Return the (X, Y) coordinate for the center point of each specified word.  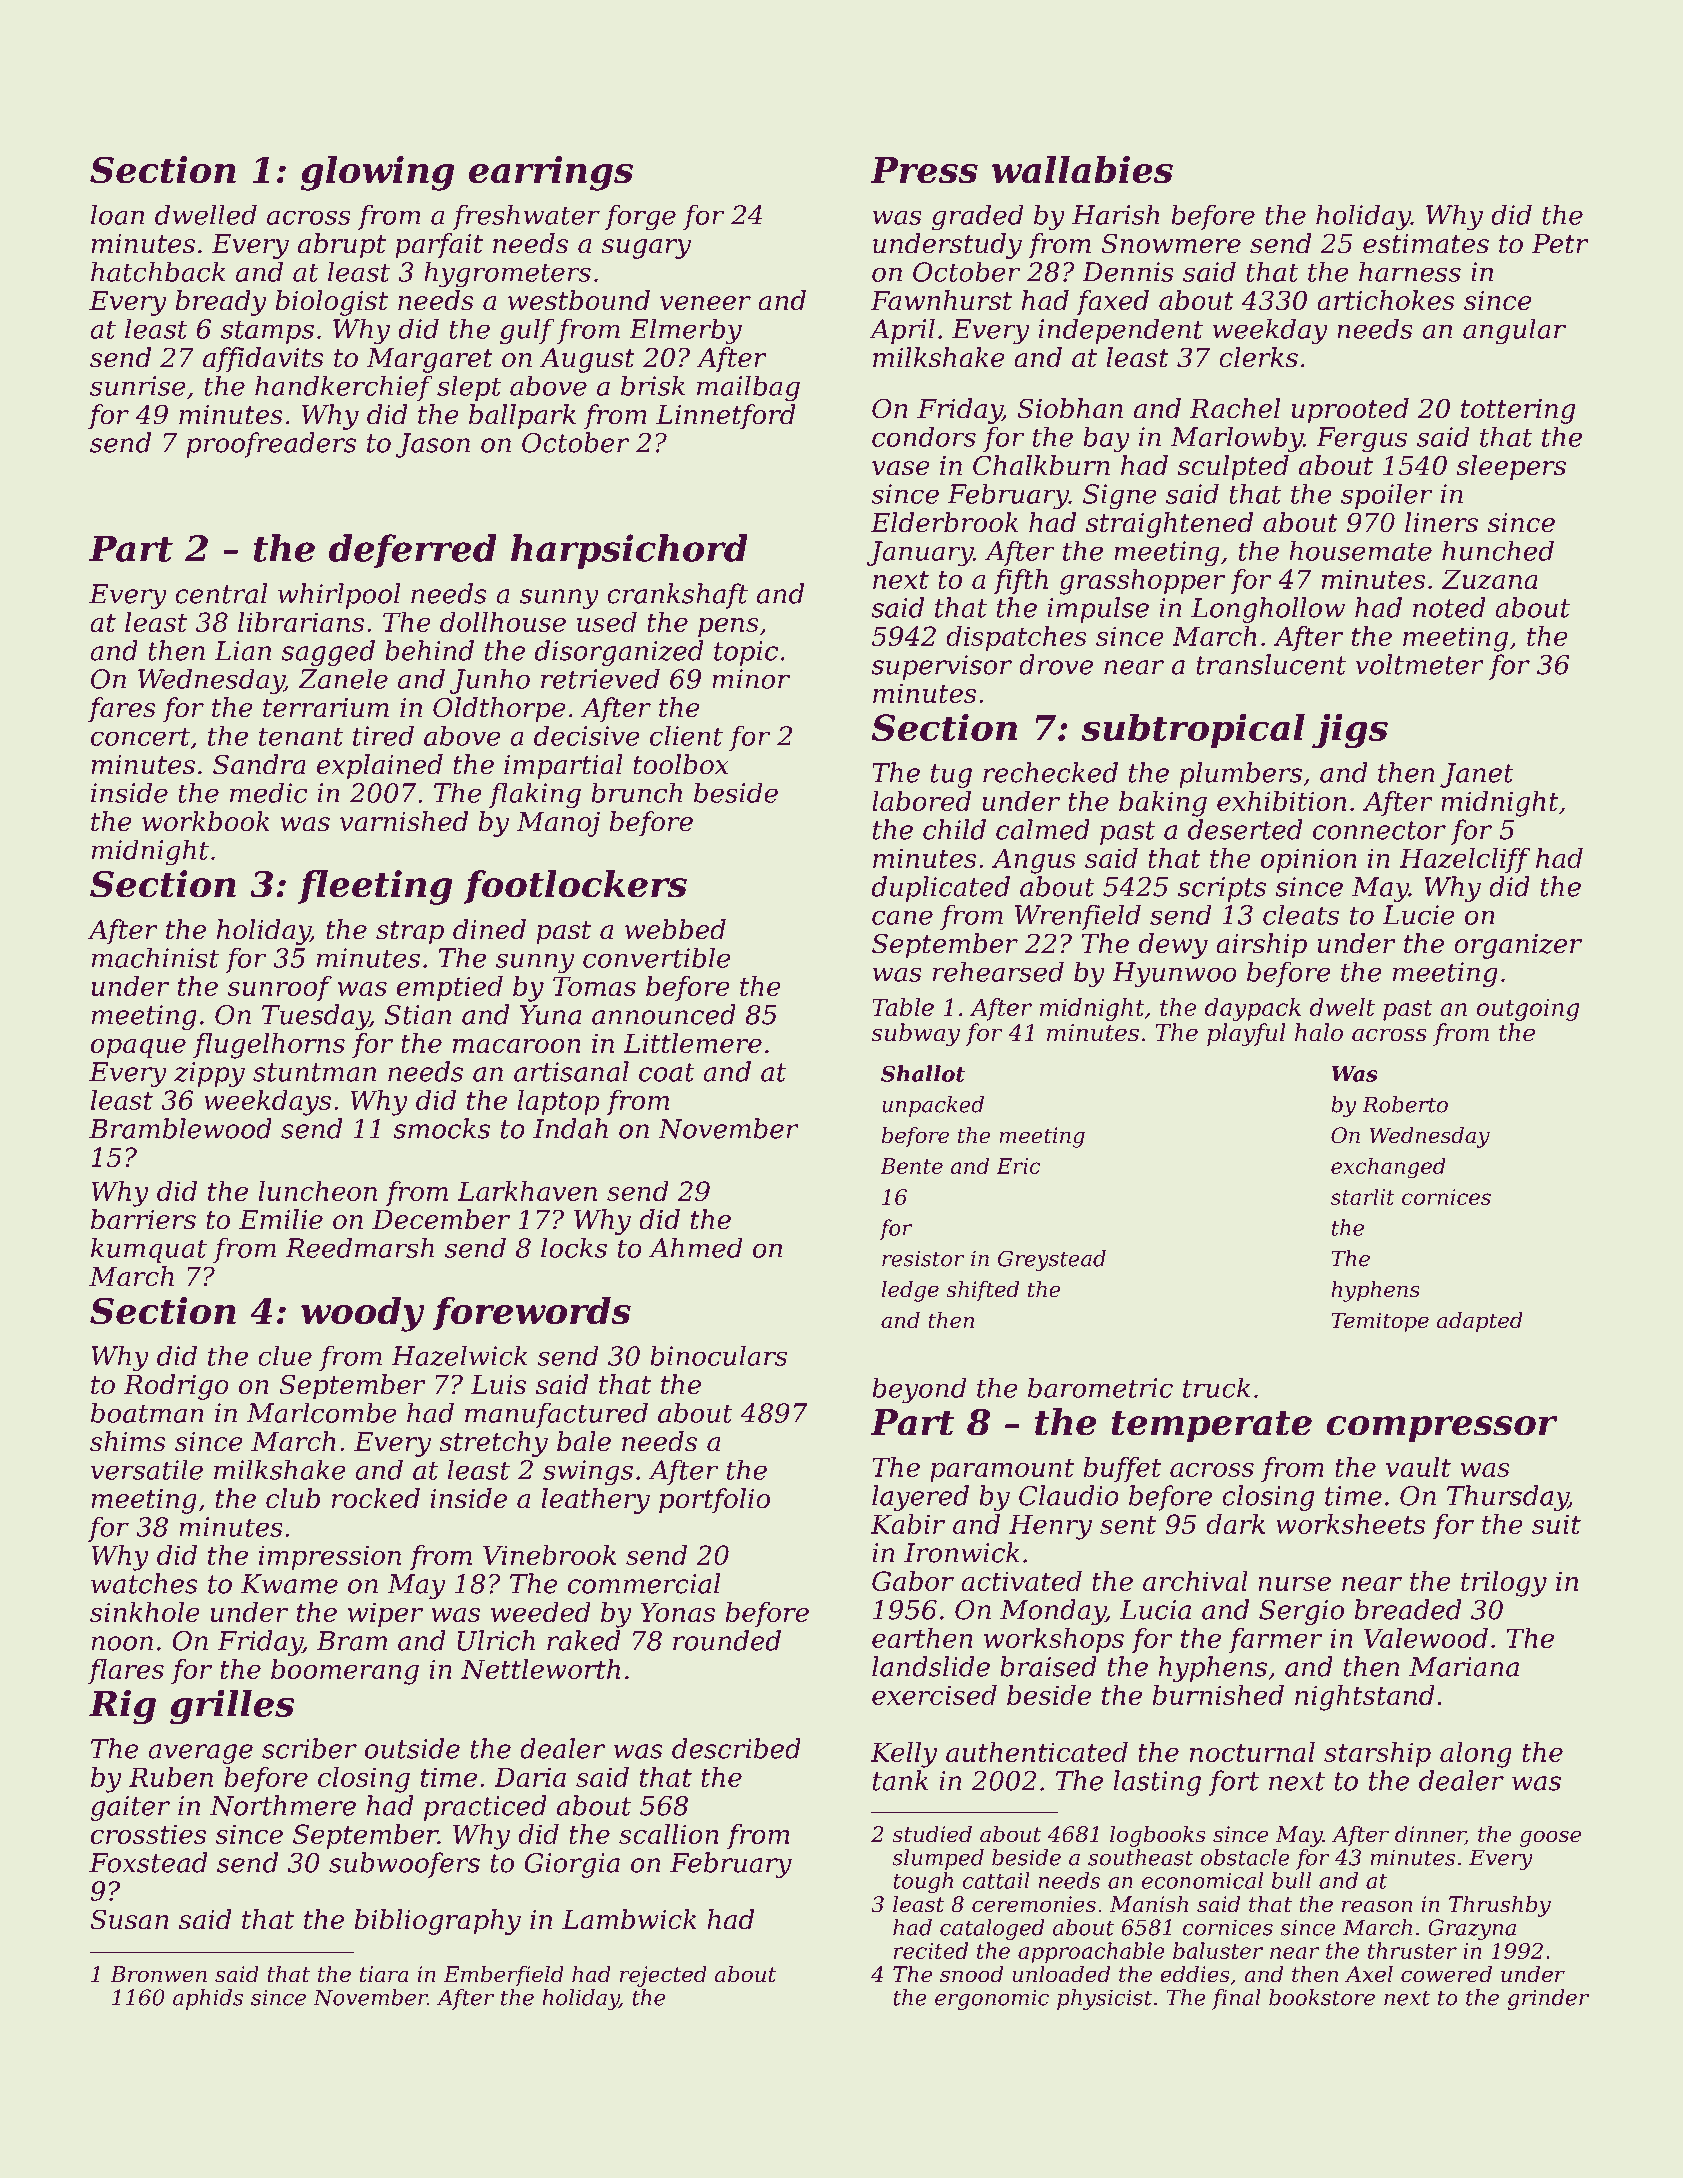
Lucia (1155, 1610)
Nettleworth (540, 1669)
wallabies (1082, 169)
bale (584, 1441)
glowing (377, 173)
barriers (143, 1219)
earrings (551, 173)
